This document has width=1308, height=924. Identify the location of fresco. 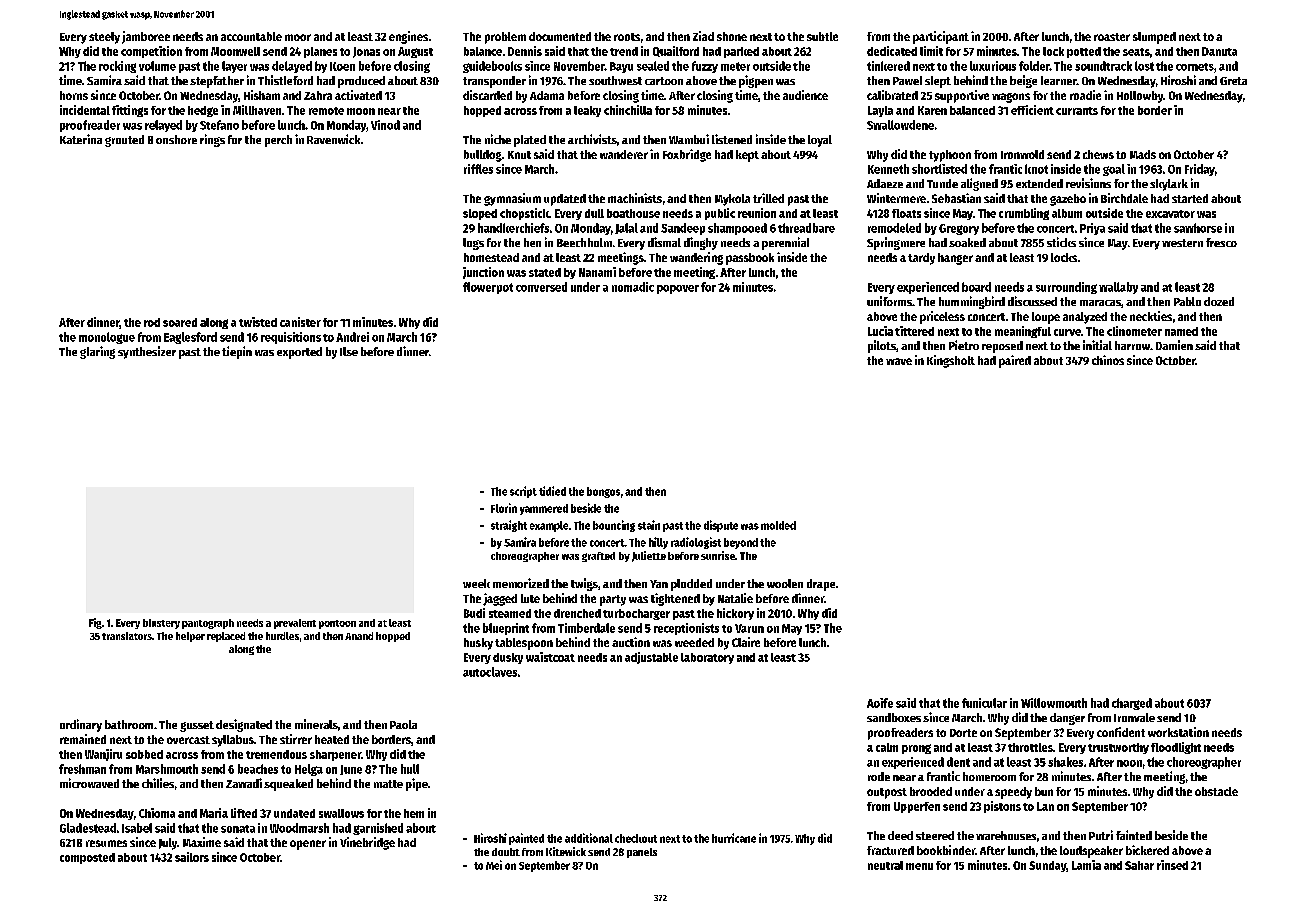
(1221, 242).
